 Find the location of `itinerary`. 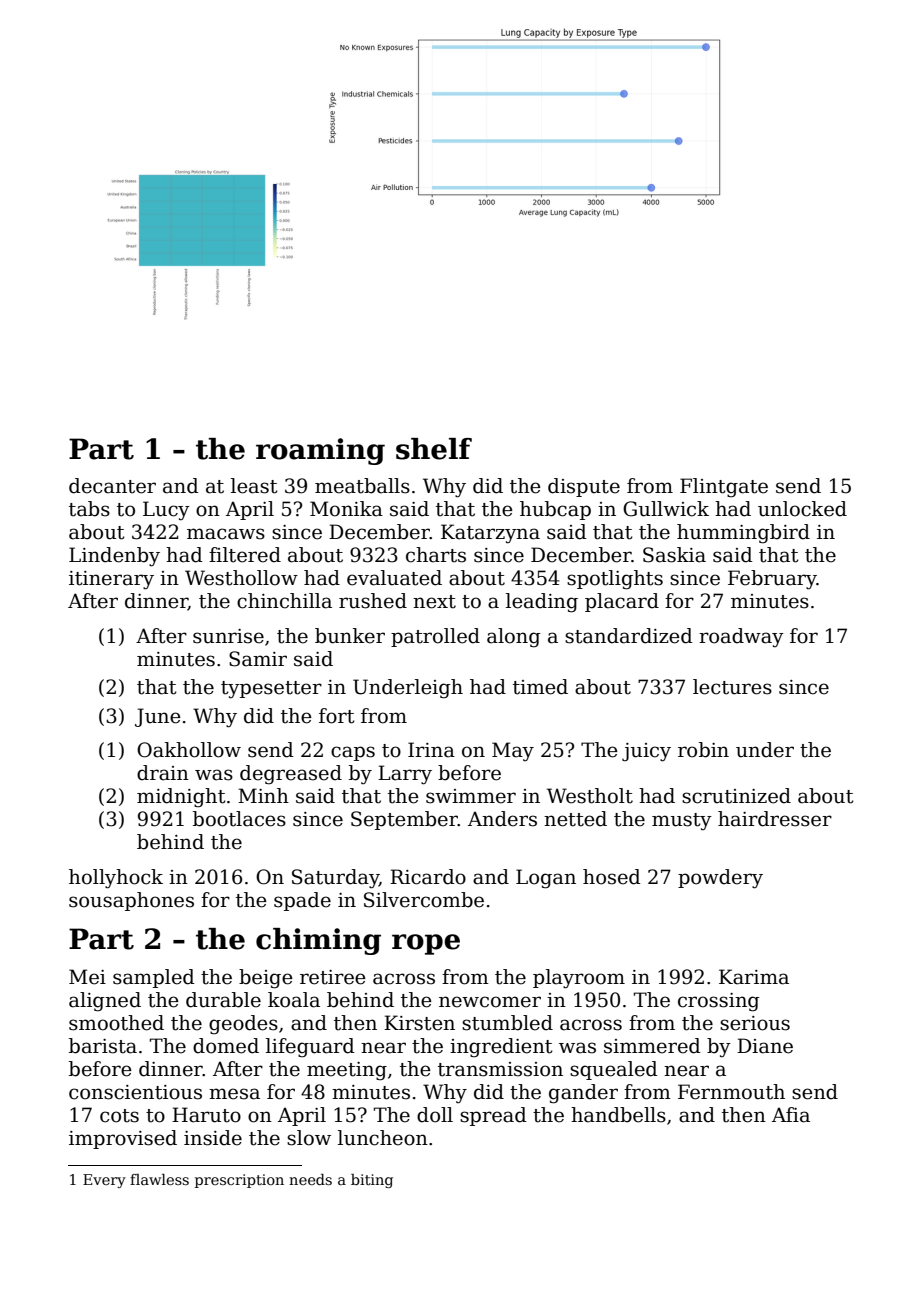

itinerary is located at coordinates (111, 580).
